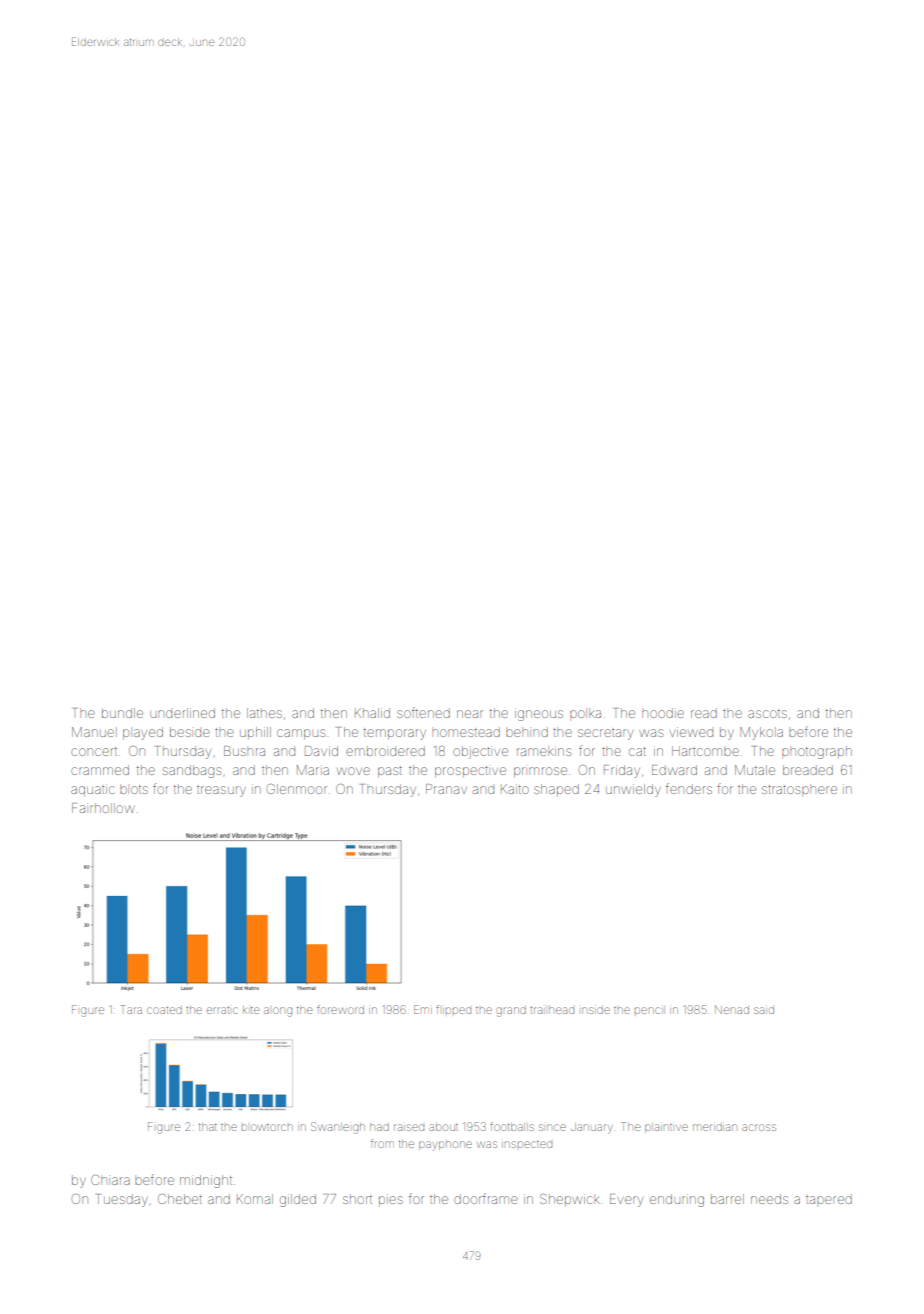  Describe the element at coordinates (103, 808) in the image. I see `Fairhollow` at that location.
